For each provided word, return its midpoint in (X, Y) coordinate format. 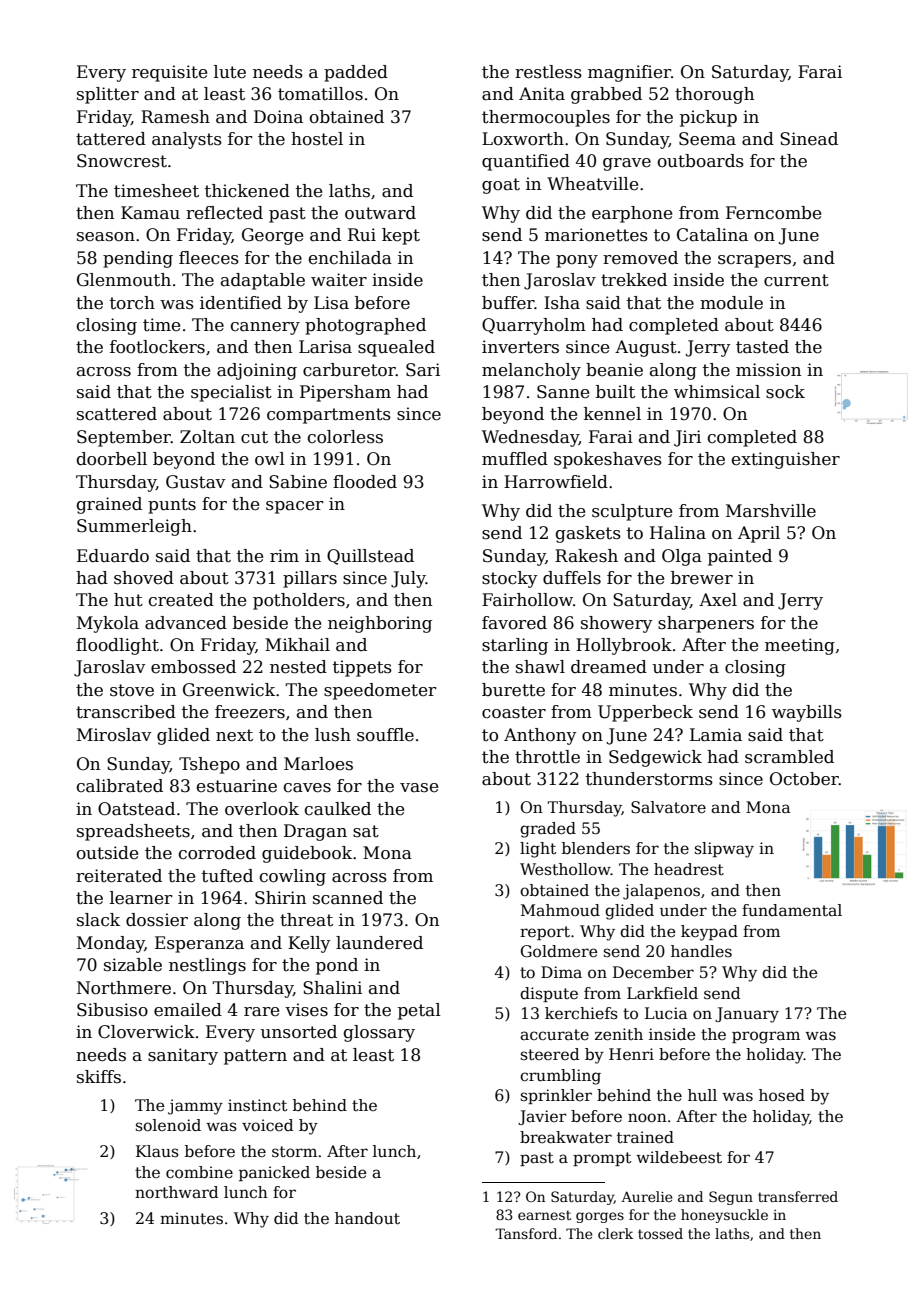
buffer (508, 303)
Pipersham (345, 393)
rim (284, 555)
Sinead (809, 139)
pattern (255, 1057)
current (796, 280)
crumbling (560, 1077)
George (272, 236)
